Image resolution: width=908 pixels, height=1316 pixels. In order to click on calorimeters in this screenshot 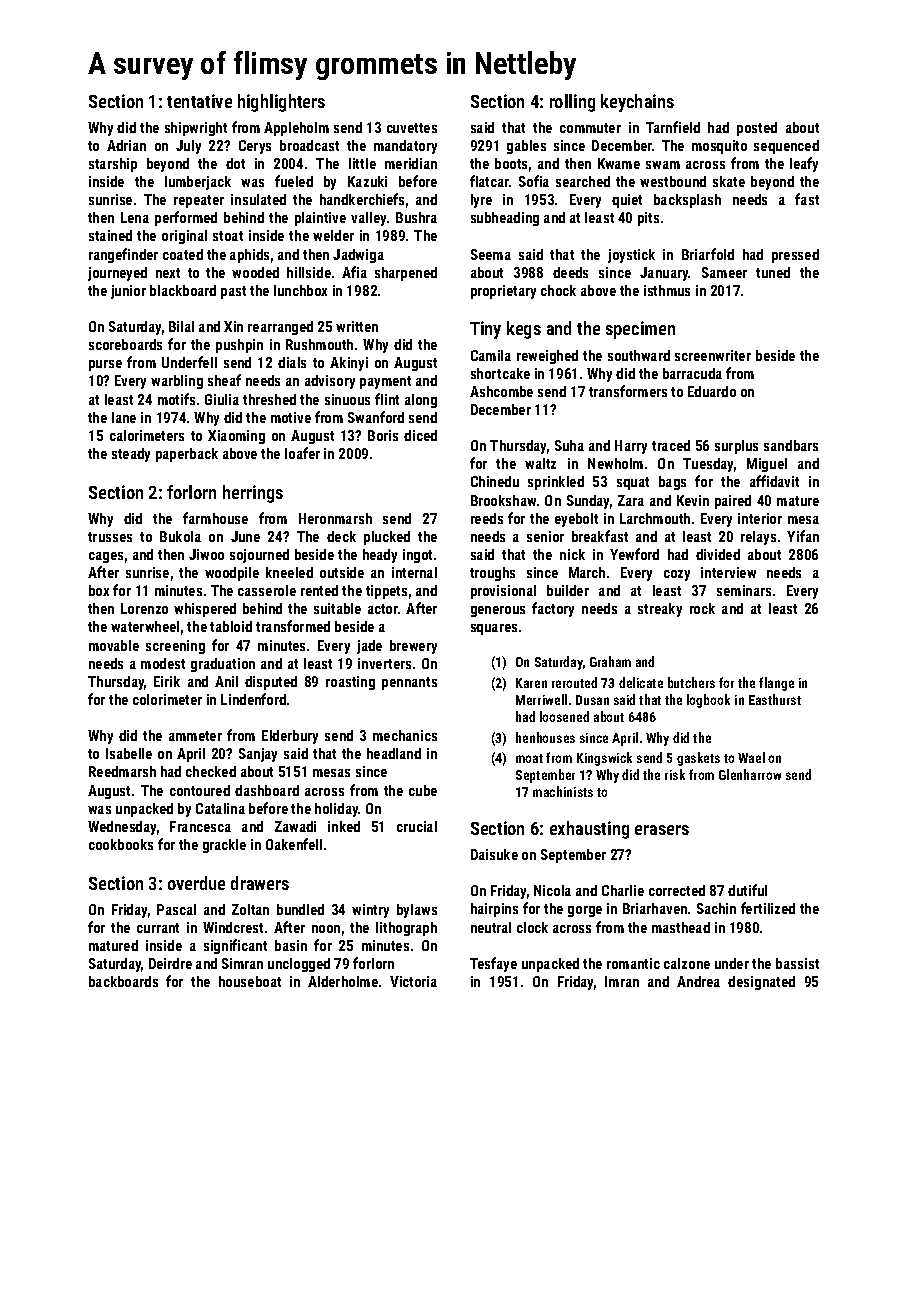, I will do `click(147, 435)`.
